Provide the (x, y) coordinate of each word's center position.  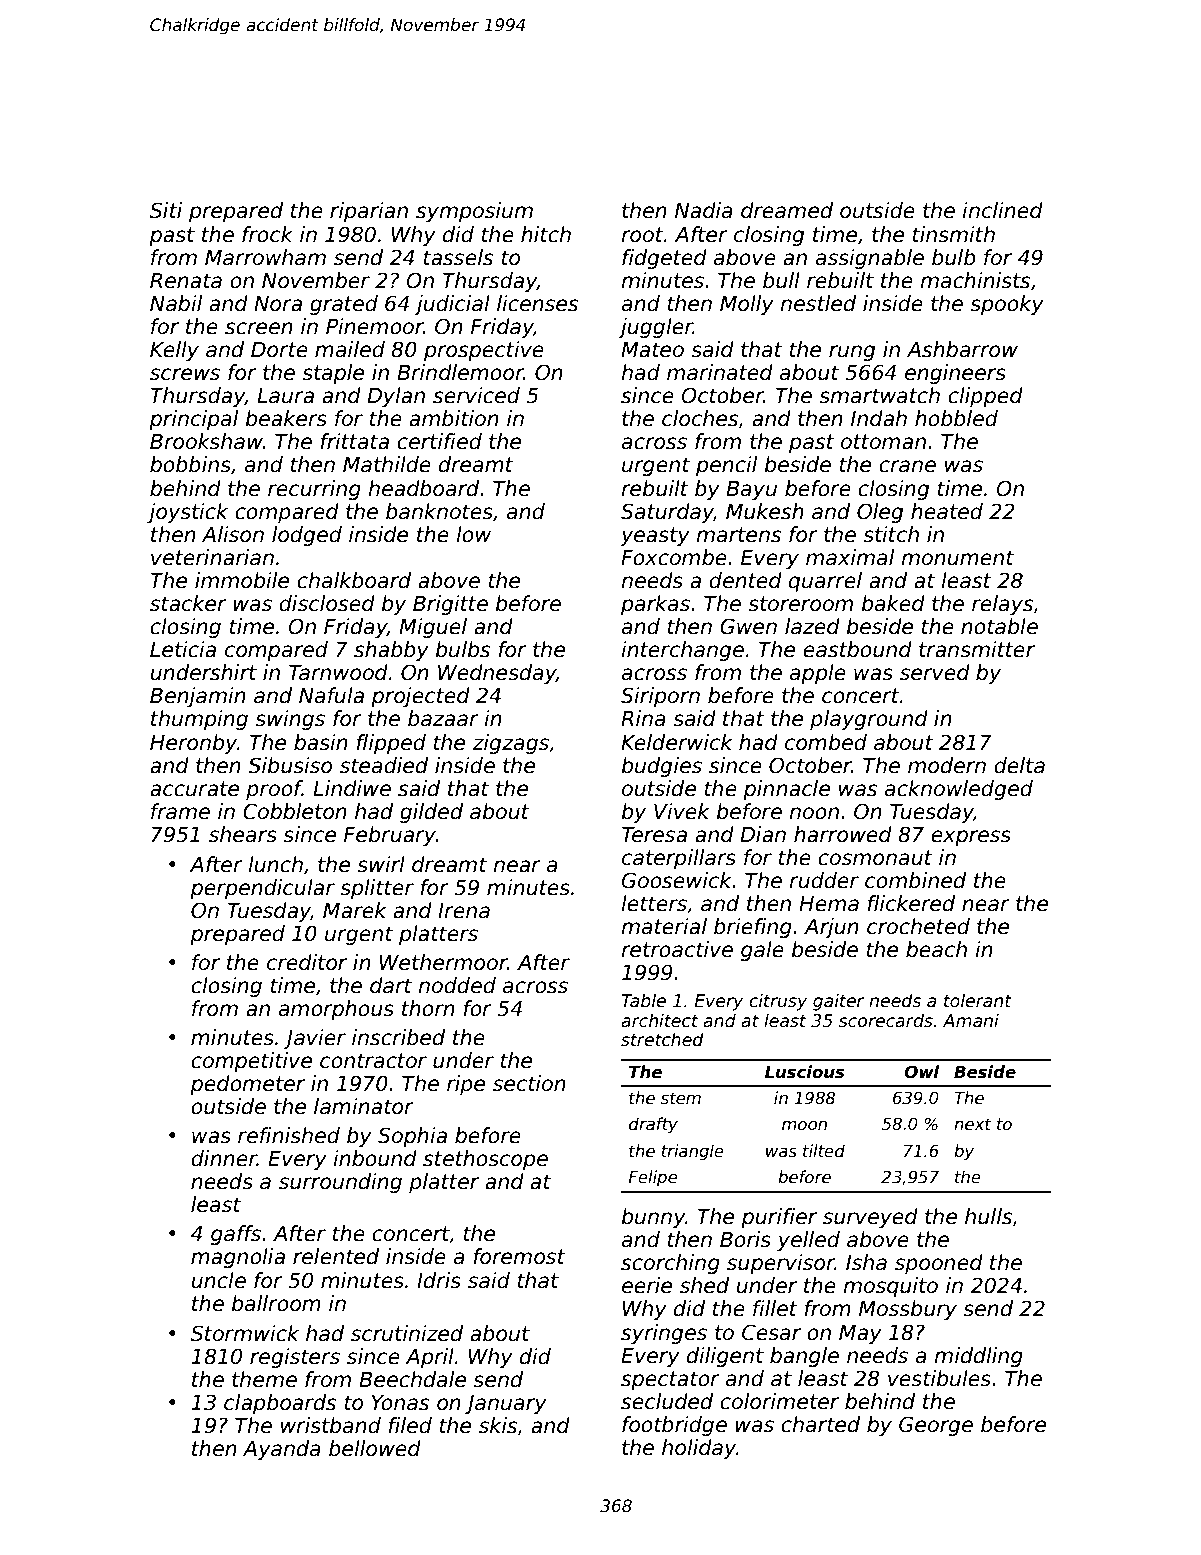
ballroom (276, 1303)
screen (259, 328)
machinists (975, 280)
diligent (725, 1357)
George (936, 1426)
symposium (474, 212)
